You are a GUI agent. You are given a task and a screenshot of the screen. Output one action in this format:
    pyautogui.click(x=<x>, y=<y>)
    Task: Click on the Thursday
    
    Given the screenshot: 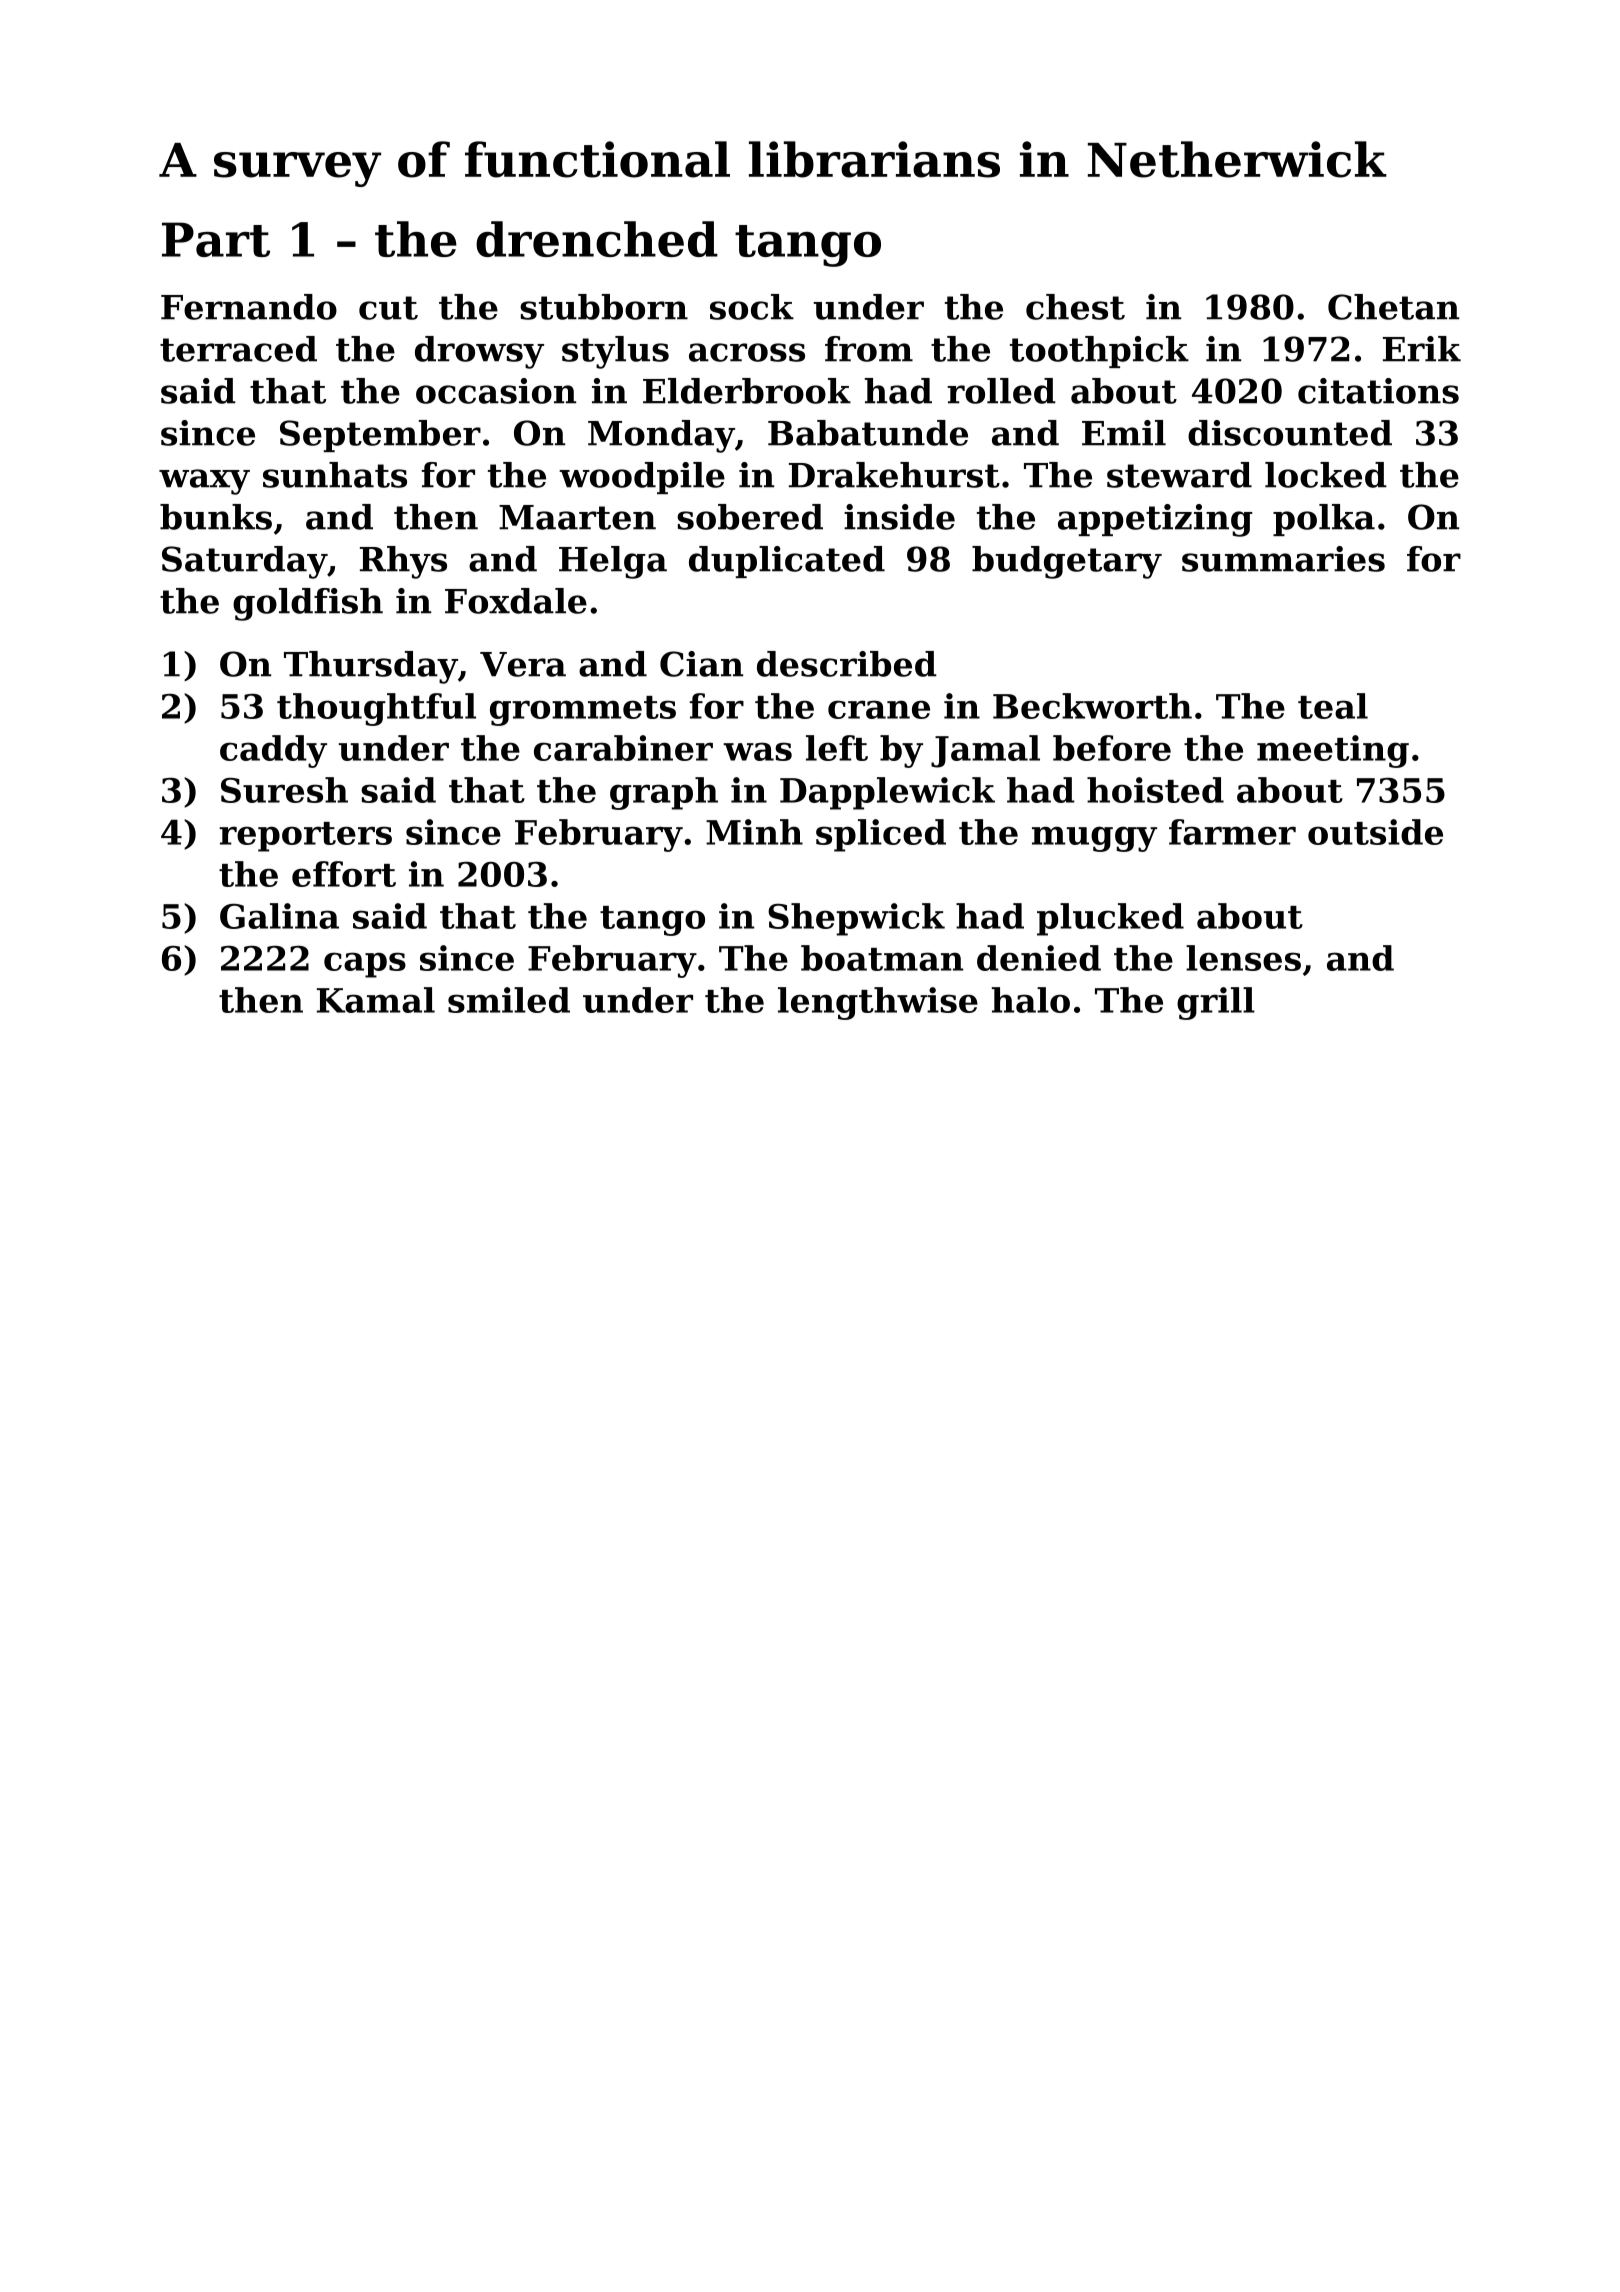 What is the action you would take?
    pyautogui.click(x=371, y=667)
